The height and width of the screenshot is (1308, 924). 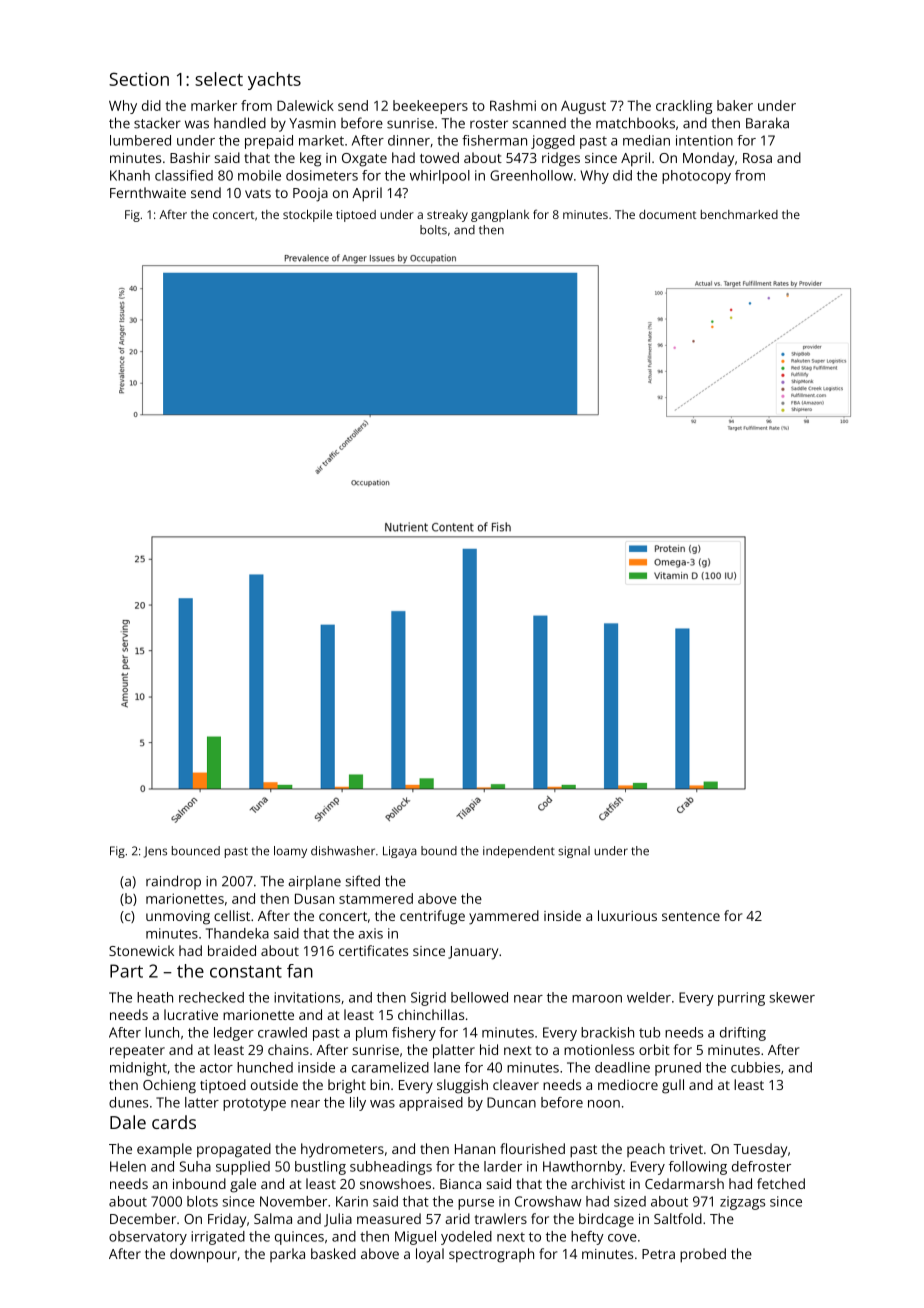 What do you see at coordinates (307, 216) in the screenshot?
I see `stockpile` at bounding box center [307, 216].
